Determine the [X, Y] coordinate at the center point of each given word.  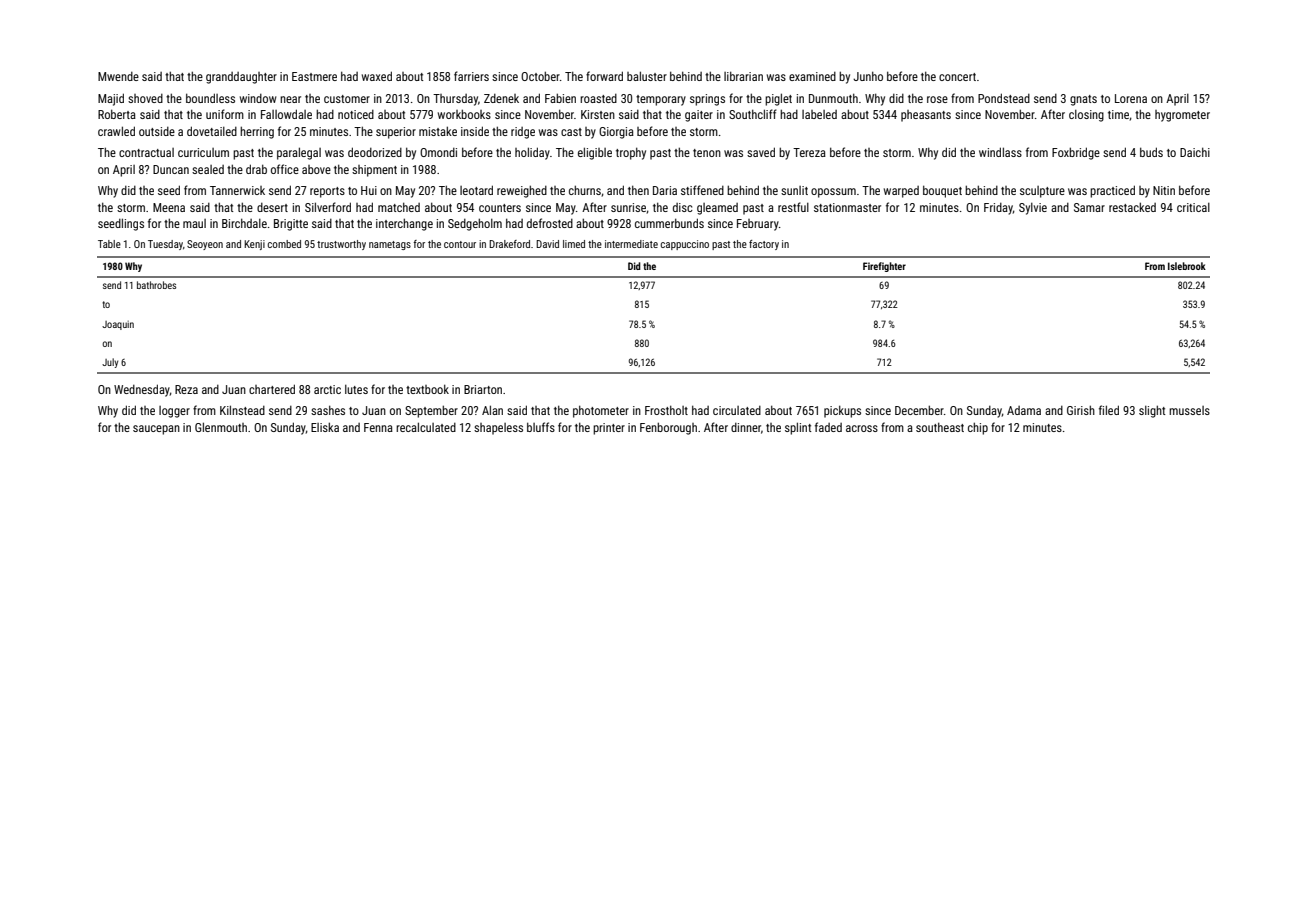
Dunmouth [833, 98]
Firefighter [884, 267]
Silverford [328, 207]
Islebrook [1187, 266]
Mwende [118, 76]
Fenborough [668, 428]
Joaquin [118, 325]
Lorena [1131, 98]
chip [978, 428]
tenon [707, 153]
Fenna [378, 427]
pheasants [926, 116]
